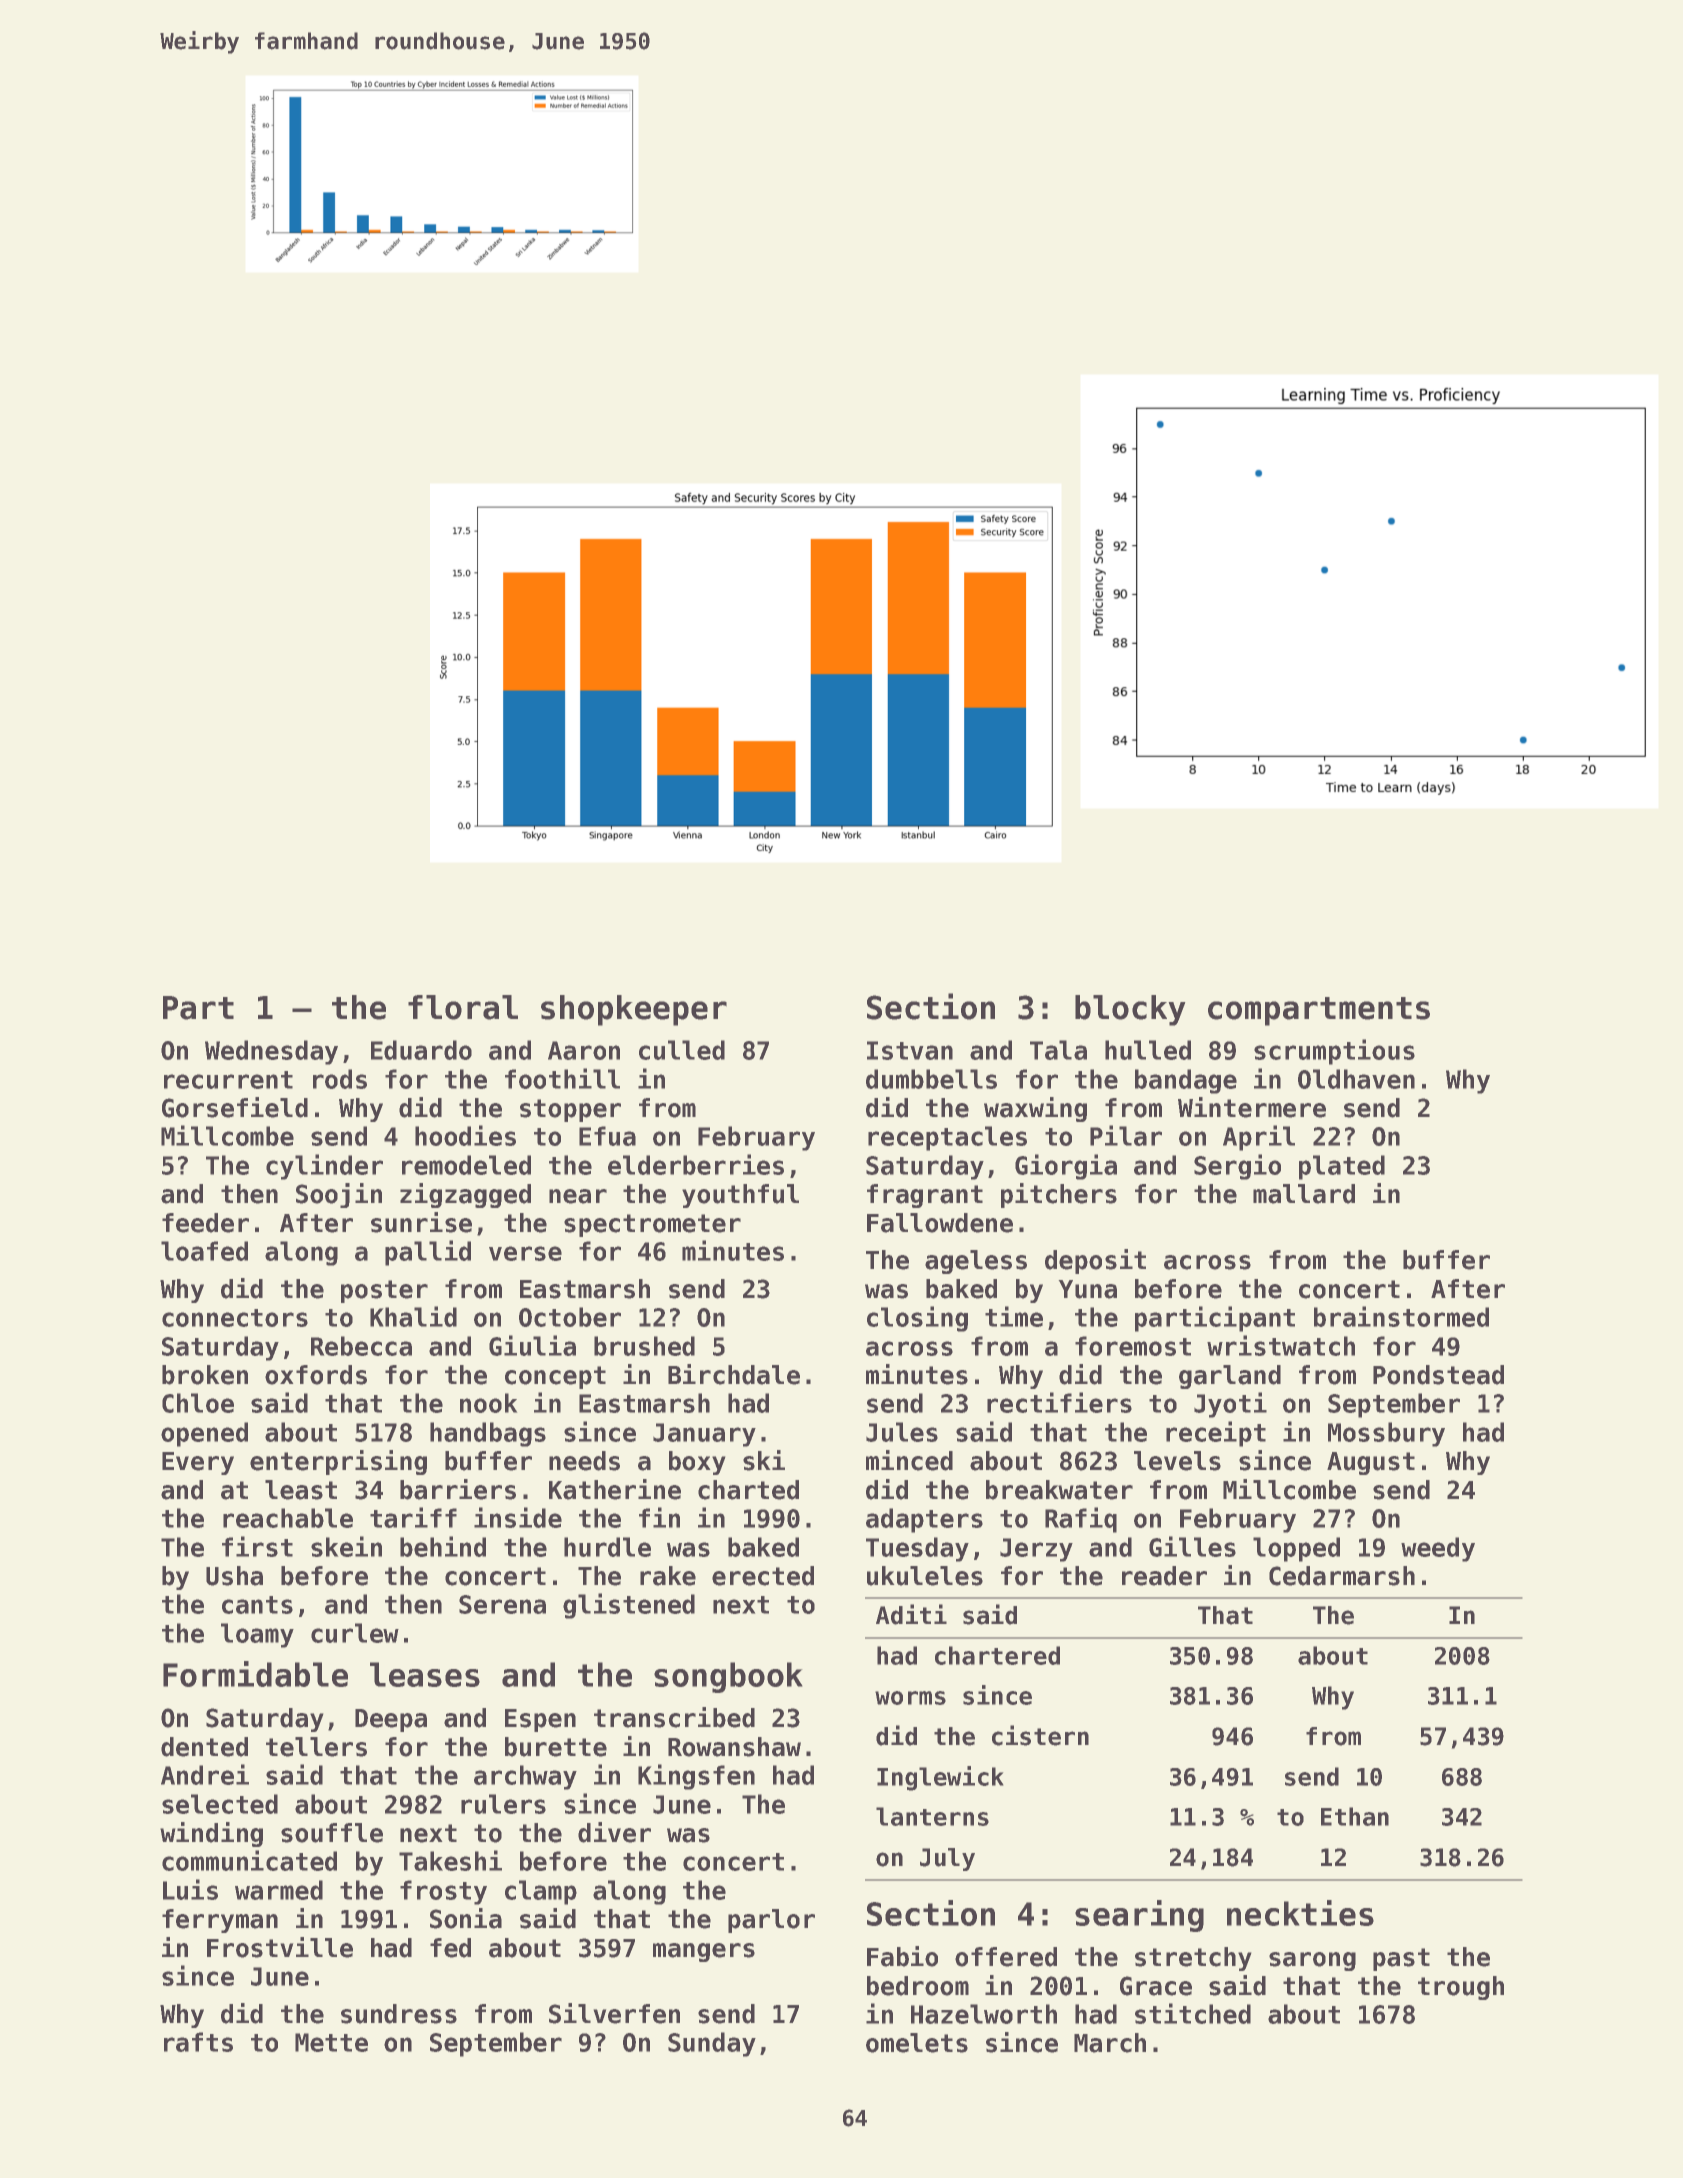 Image resolution: width=1683 pixels, height=2178 pixels. I want to click on brainstormed, so click(1401, 1316).
